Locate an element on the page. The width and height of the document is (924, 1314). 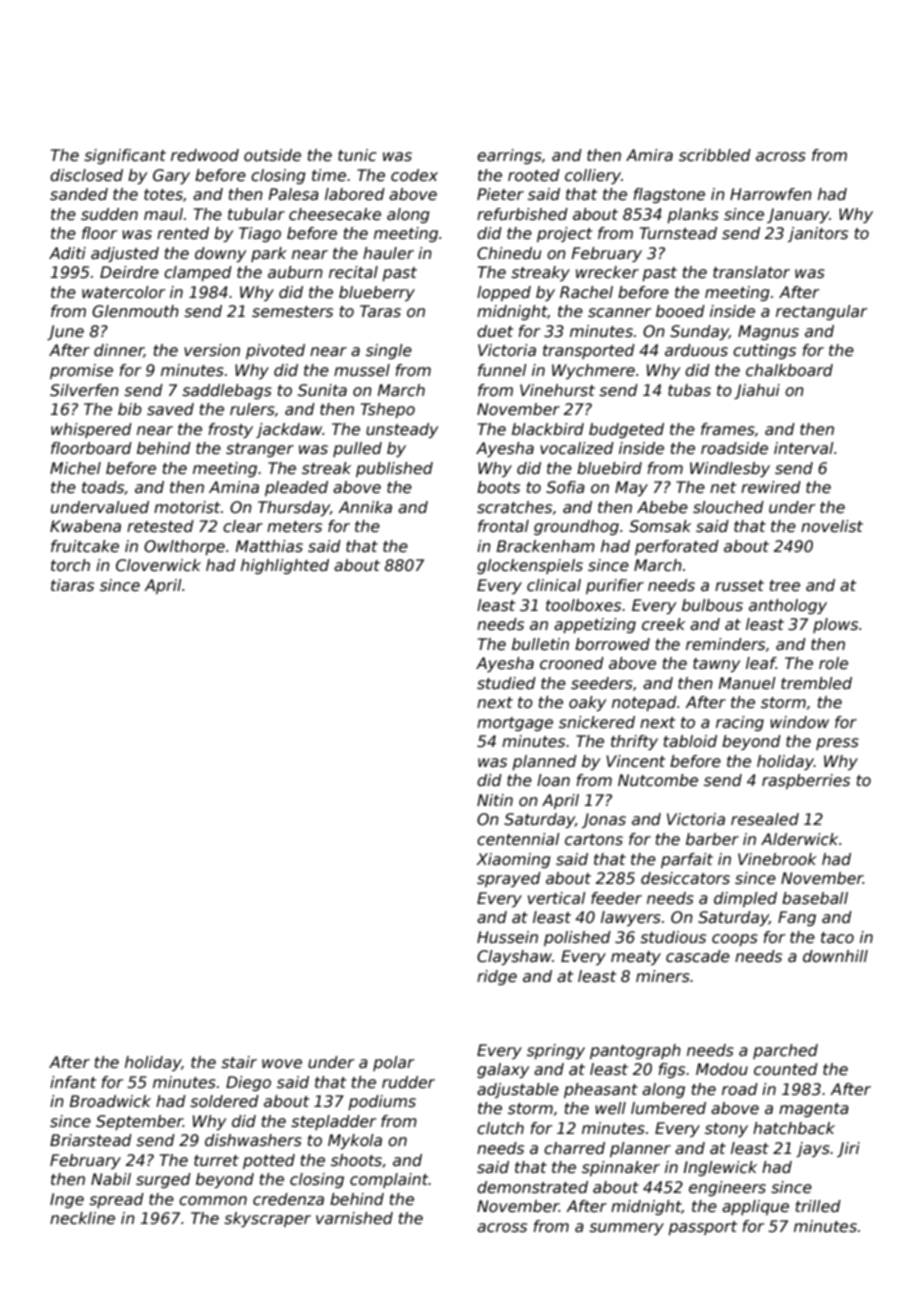
scribbled is located at coordinates (715, 155).
